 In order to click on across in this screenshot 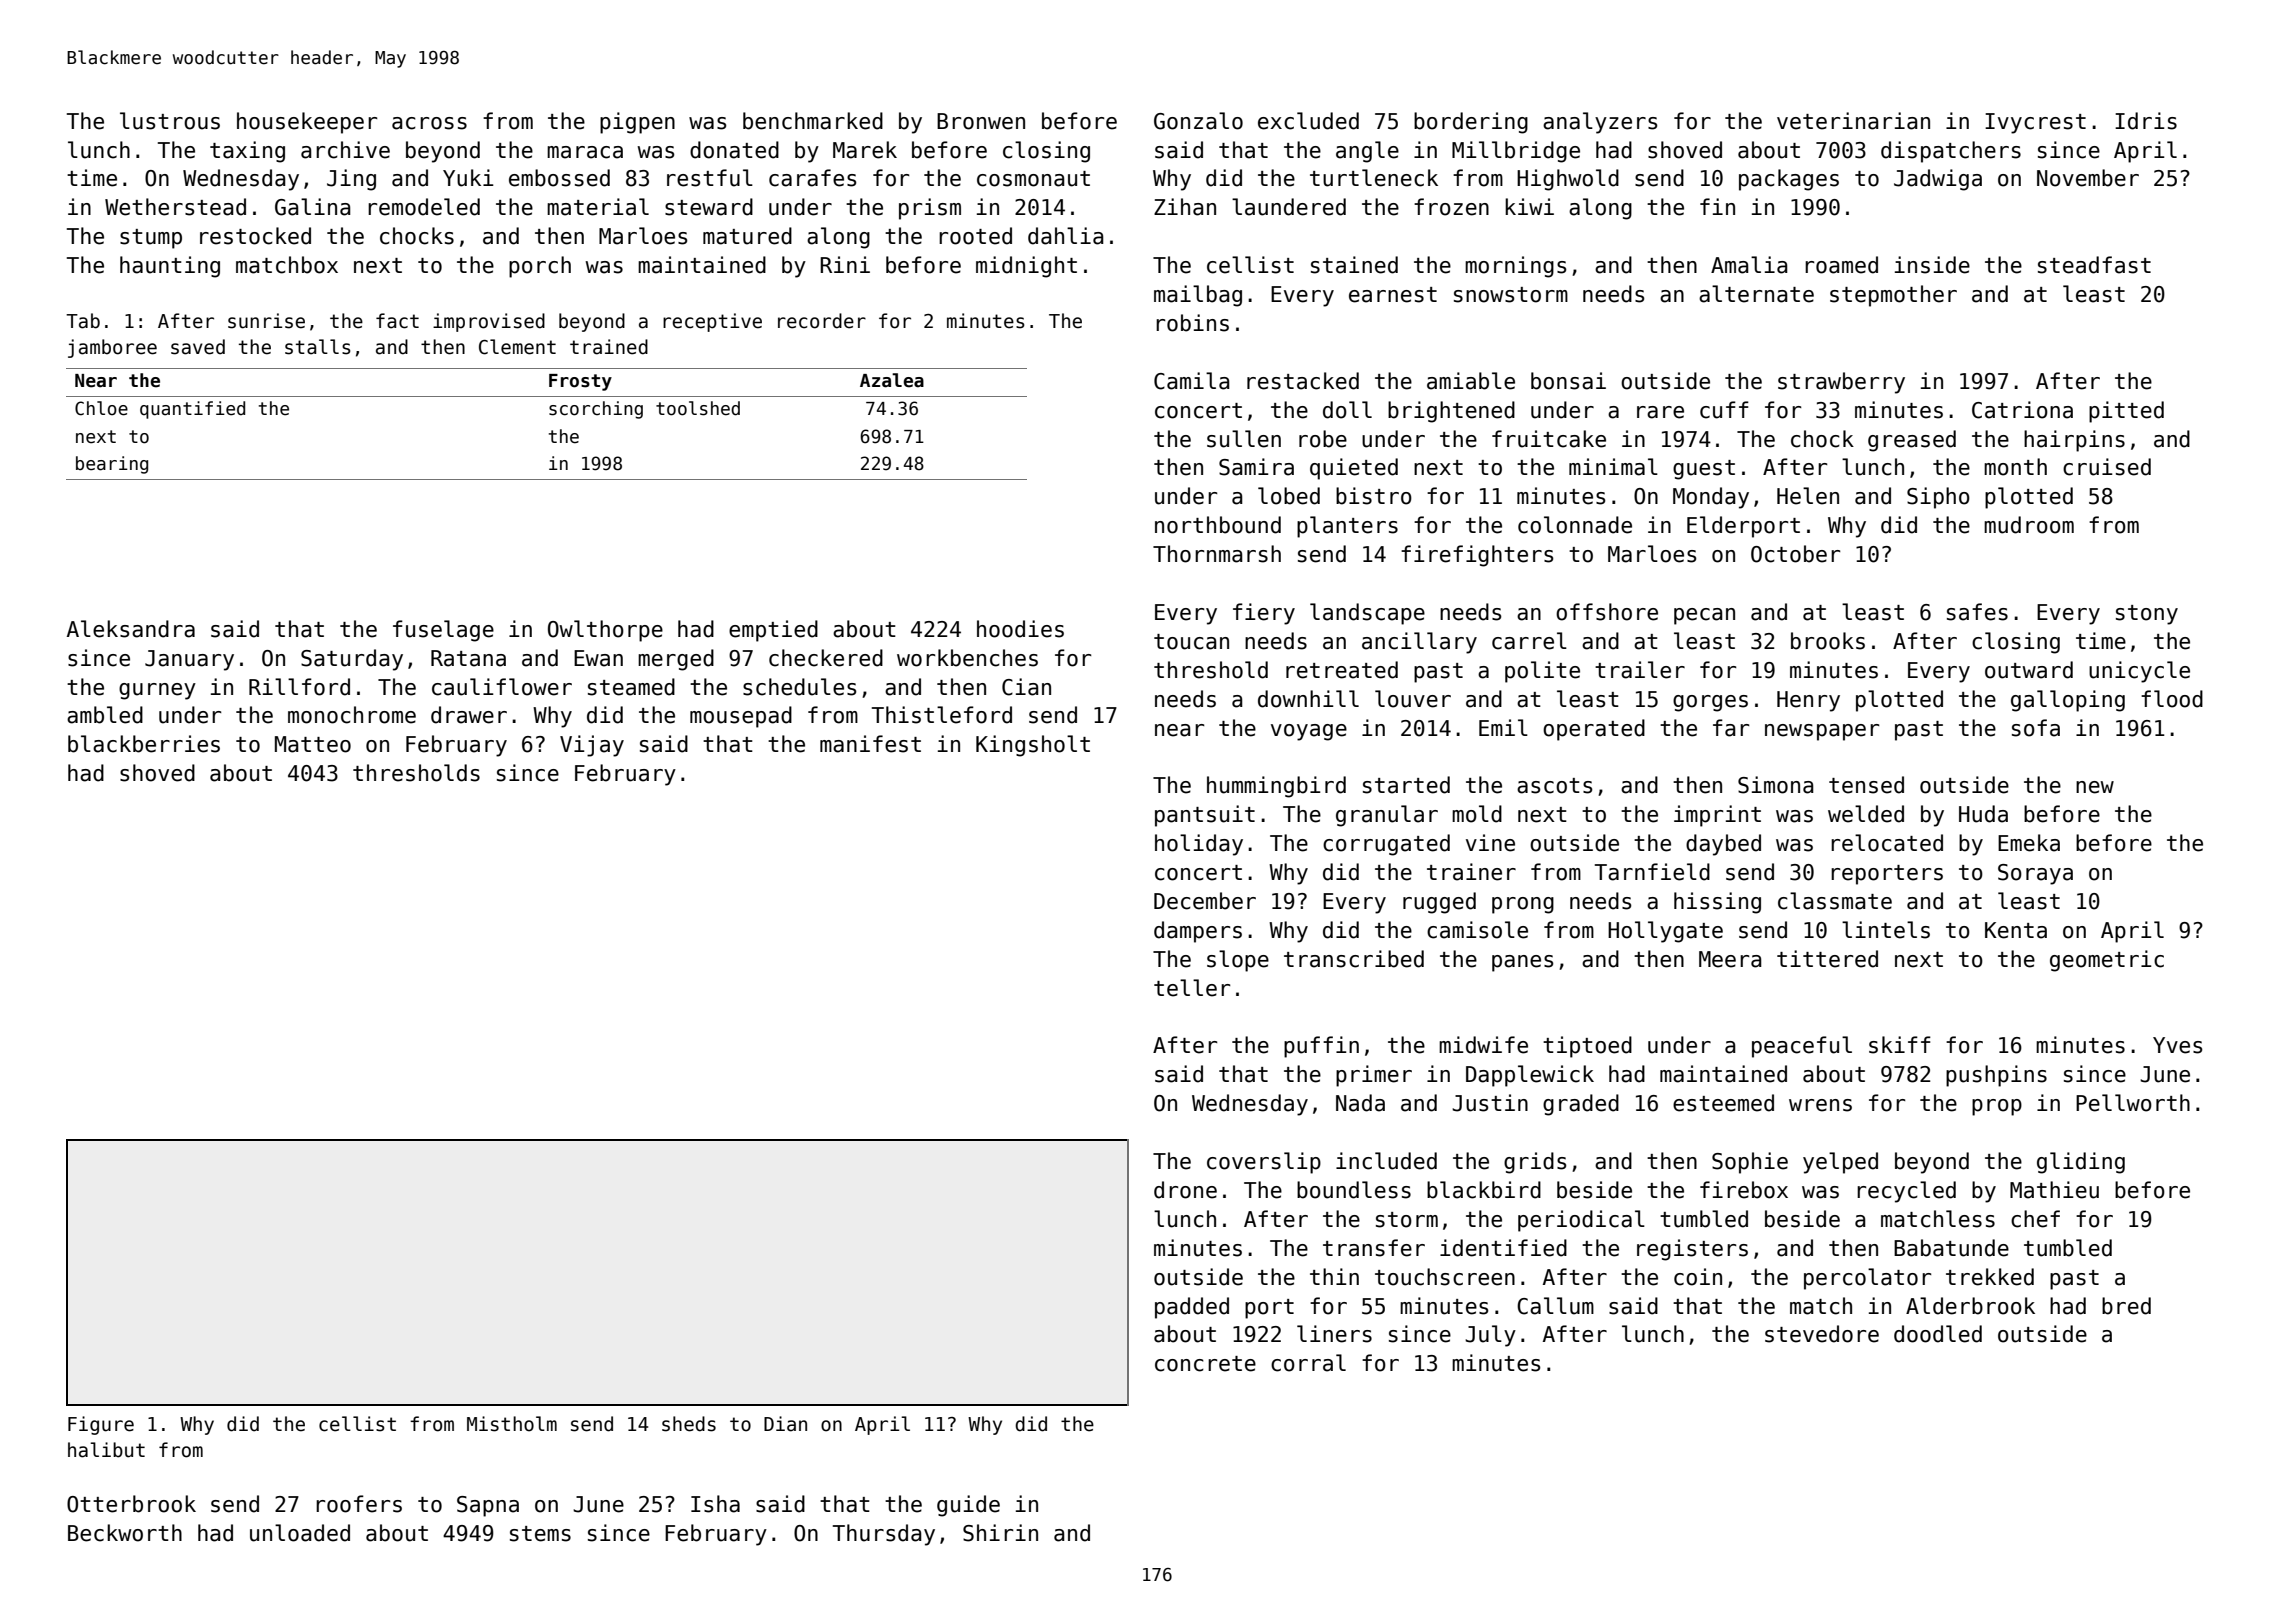, I will do `click(429, 123)`.
